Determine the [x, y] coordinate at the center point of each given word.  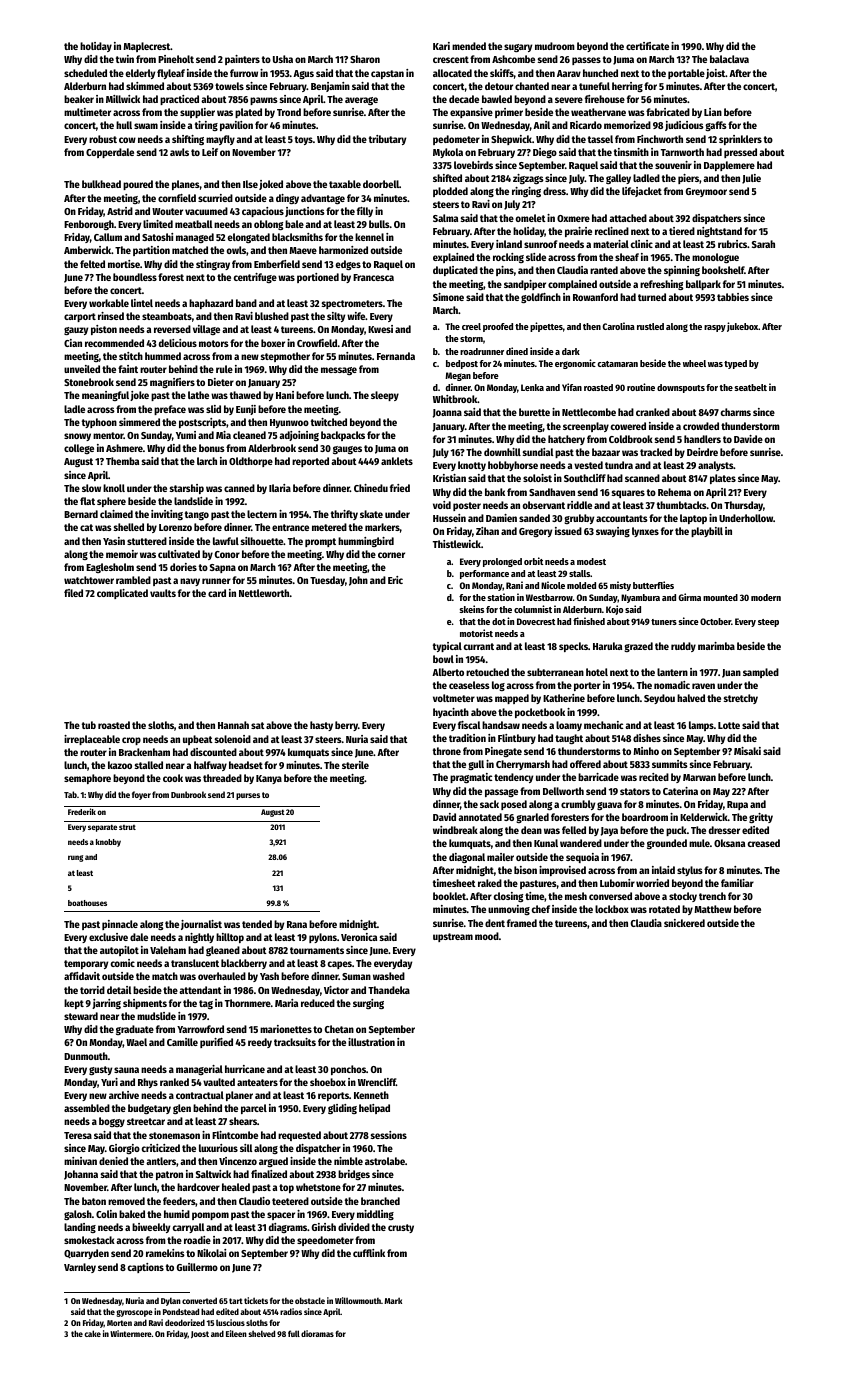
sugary [518, 48]
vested [588, 465]
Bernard [81, 514]
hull [124, 125]
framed [522, 923]
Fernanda [396, 356]
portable [686, 74]
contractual [200, 1095]
